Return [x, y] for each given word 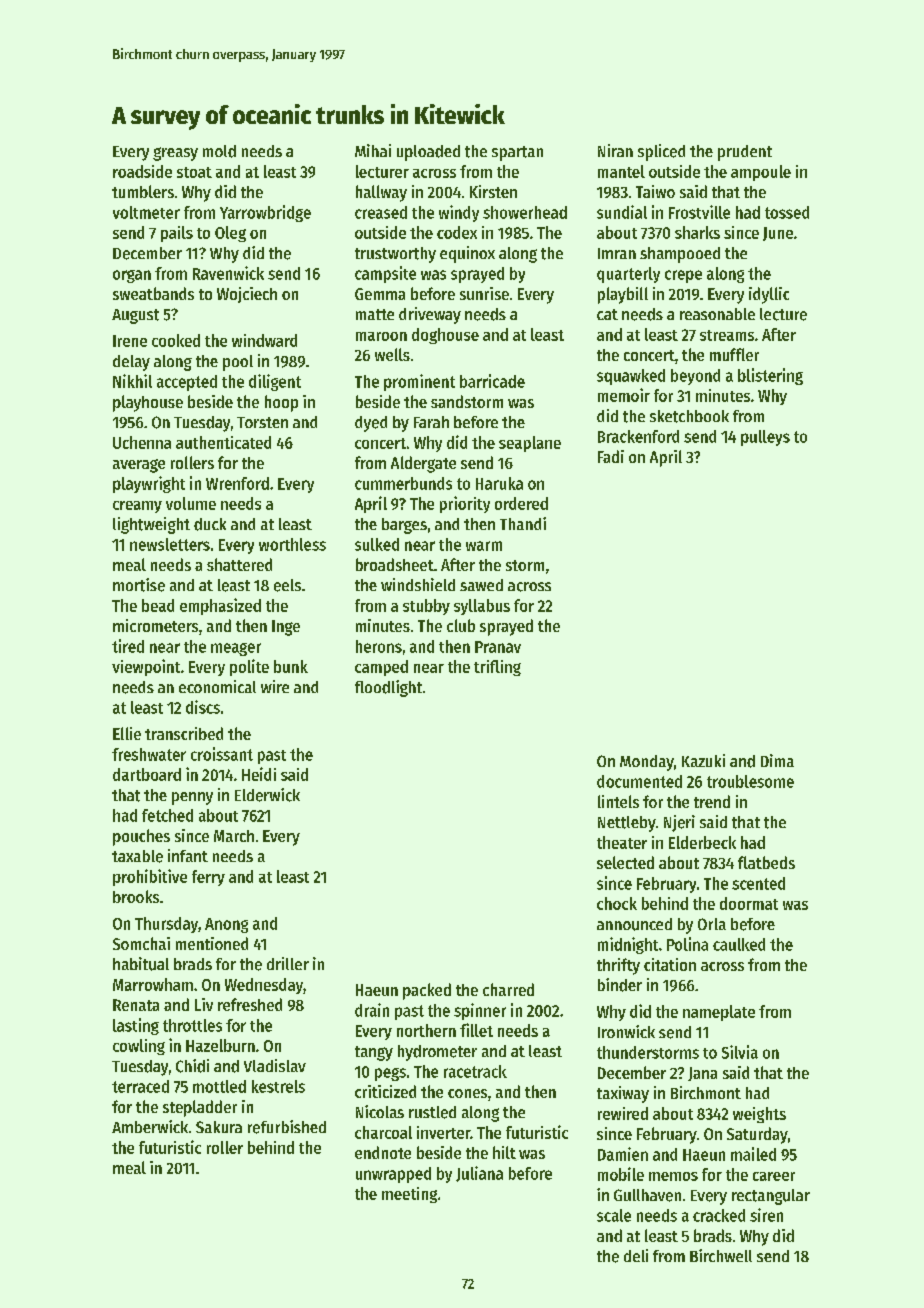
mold [219, 151]
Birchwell [721, 1255]
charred [508, 989]
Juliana [479, 1174]
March [234, 836]
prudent [745, 153]
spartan [517, 153]
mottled [219, 1086]
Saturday [757, 1135]
